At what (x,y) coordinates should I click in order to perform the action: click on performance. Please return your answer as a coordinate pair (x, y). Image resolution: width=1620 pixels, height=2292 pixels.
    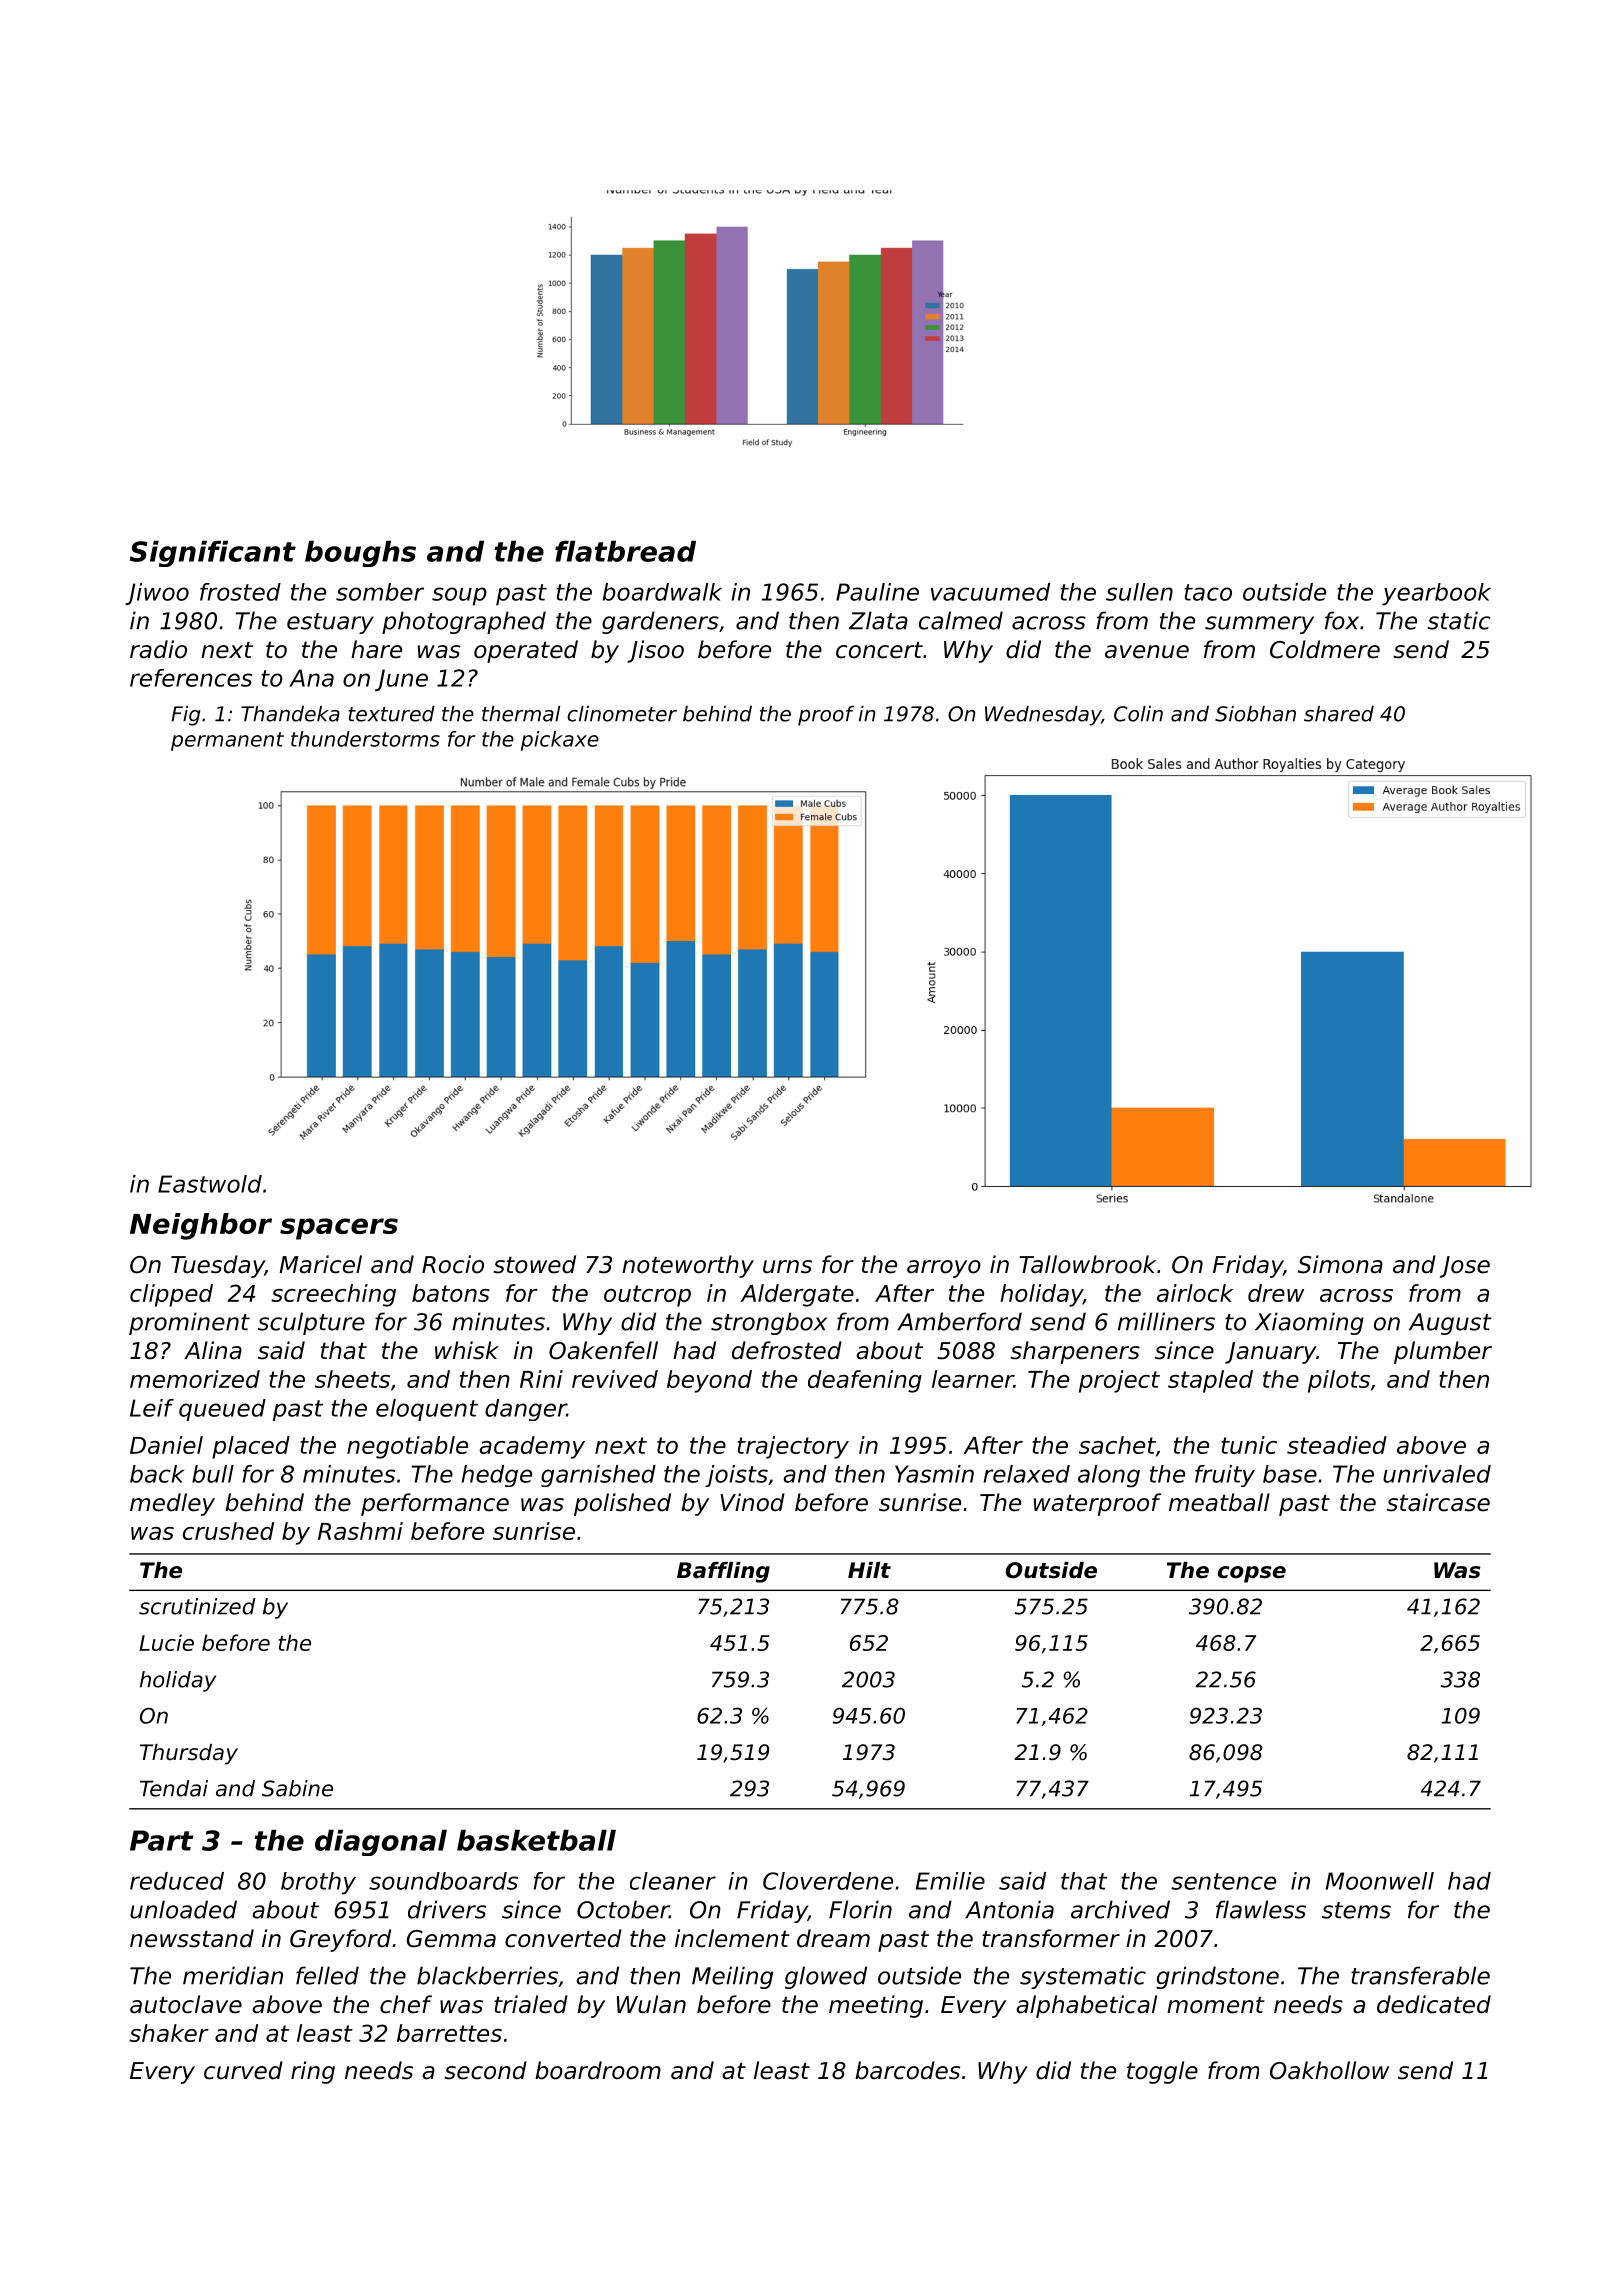
    Looking at the image, I should click on (435, 1504).
